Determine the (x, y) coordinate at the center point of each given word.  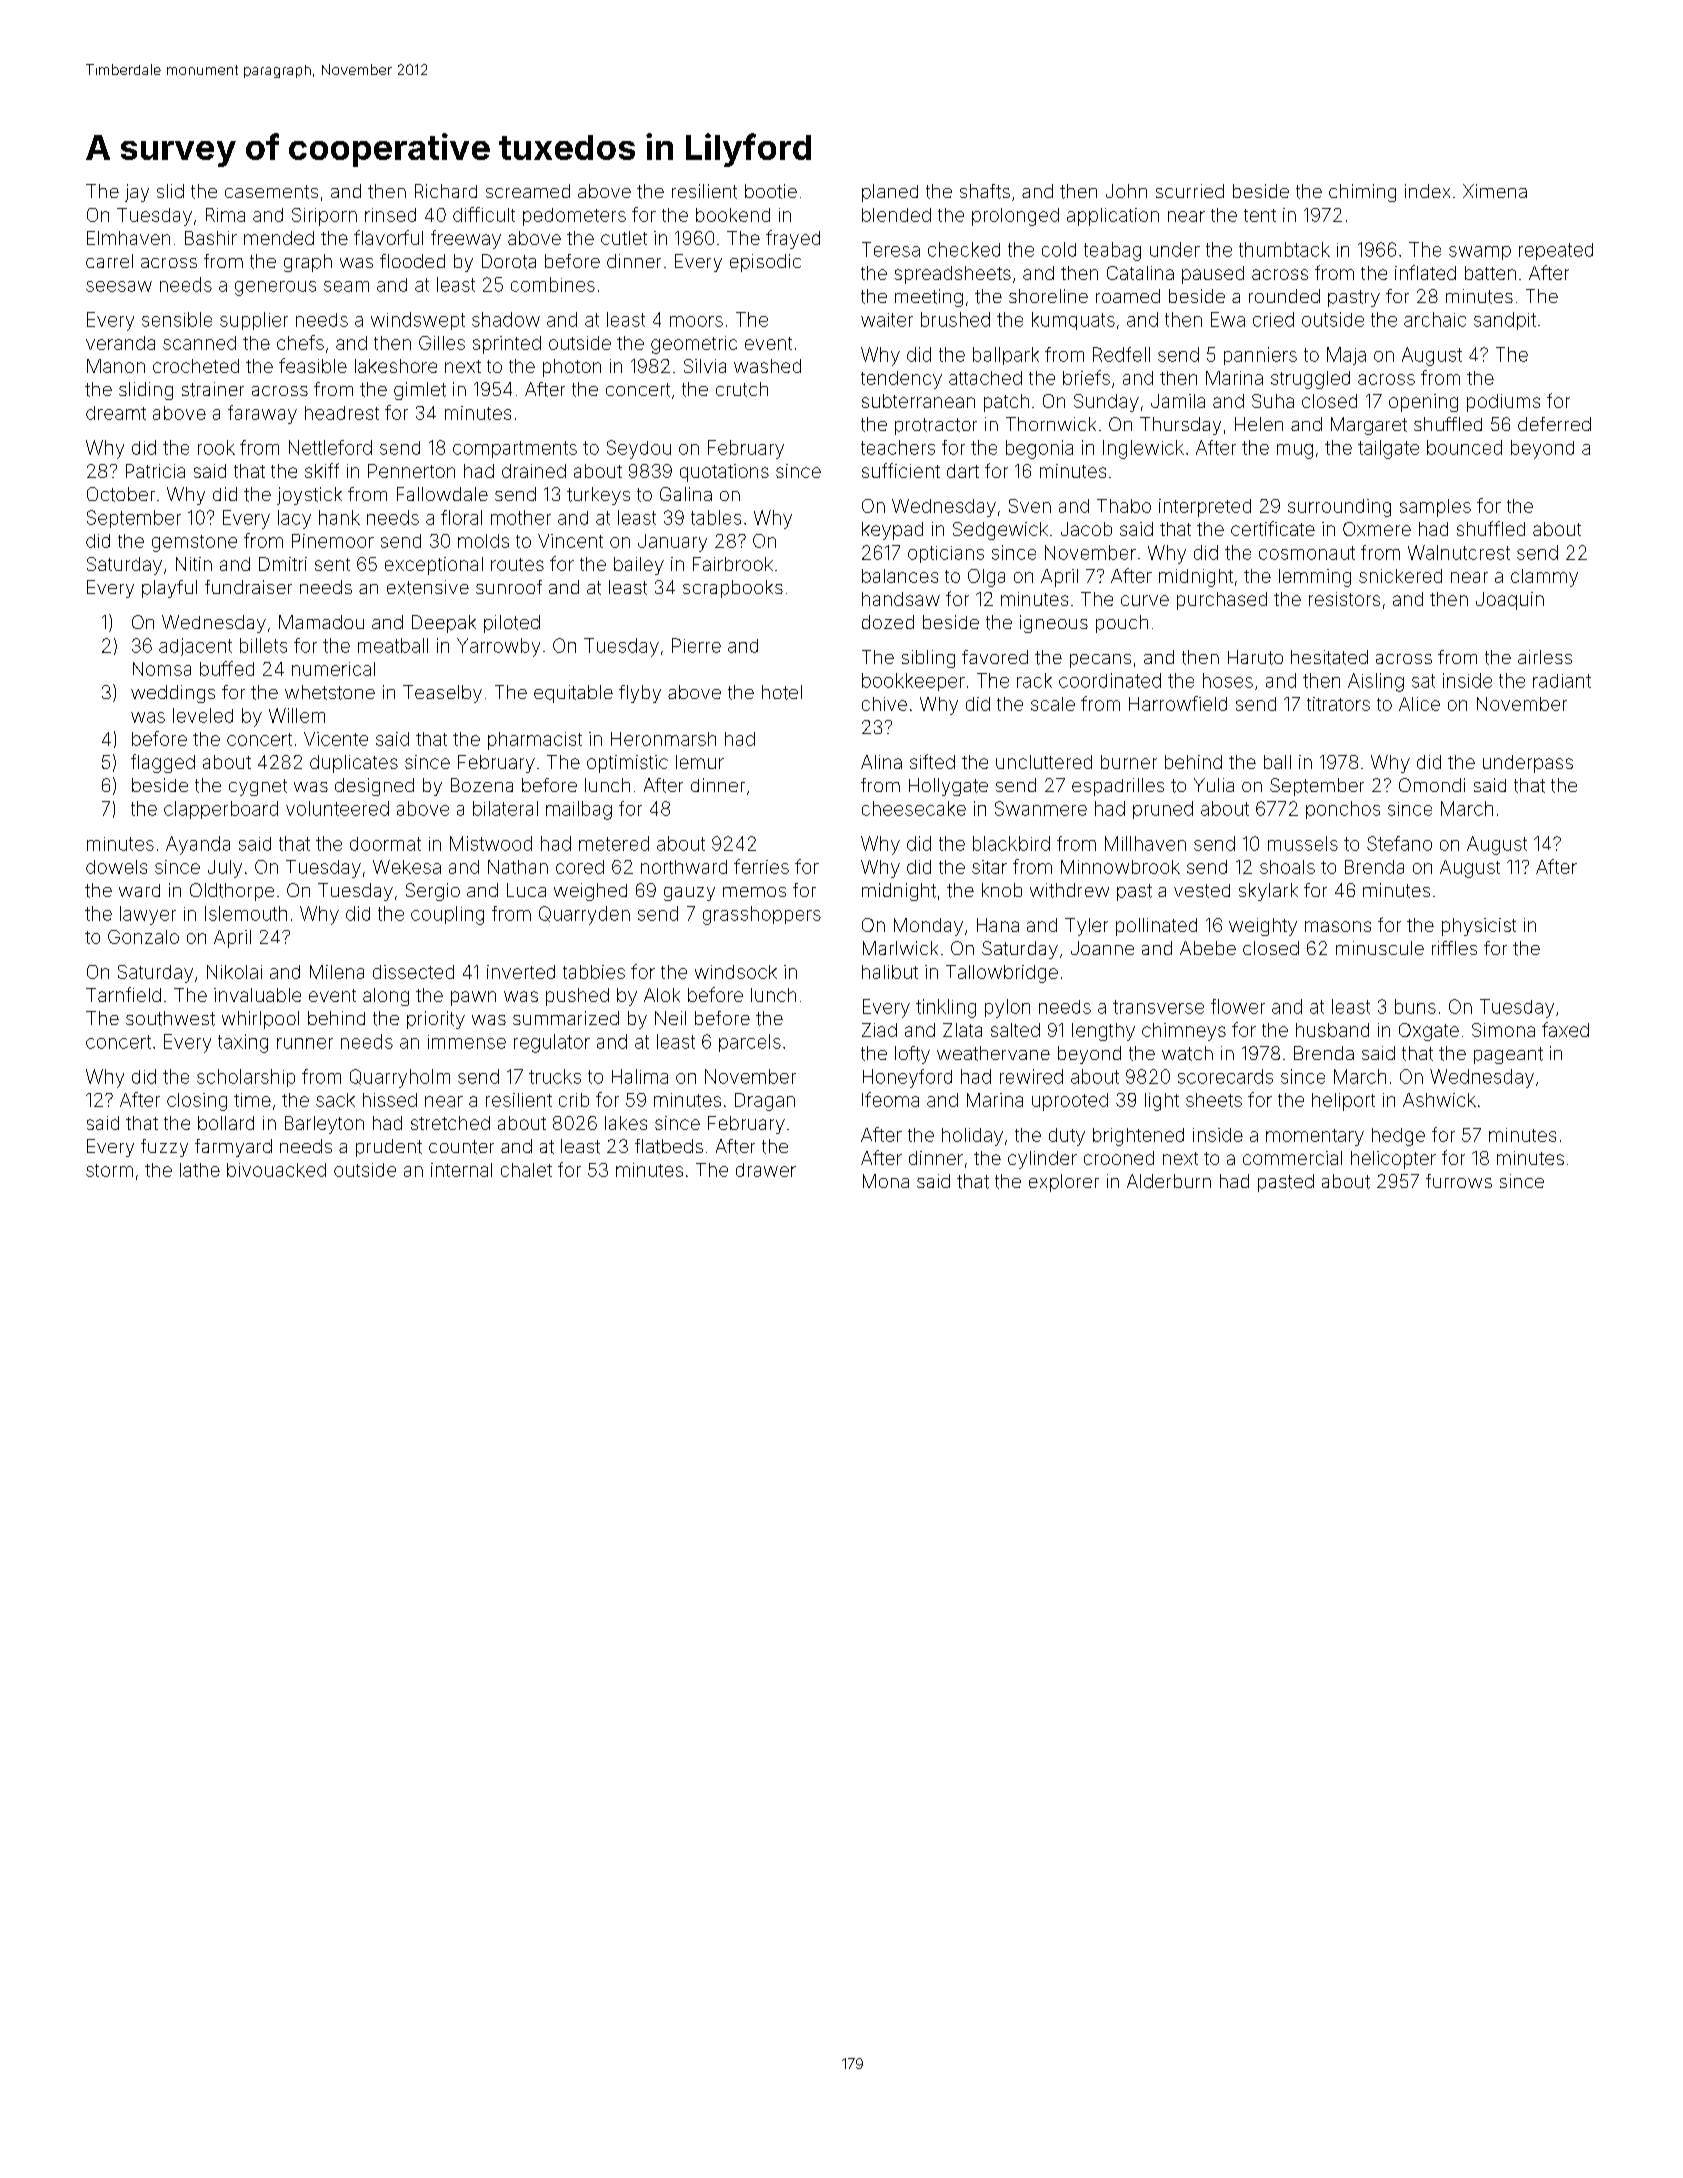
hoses (1228, 680)
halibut (890, 972)
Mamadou (321, 622)
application (1113, 217)
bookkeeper (913, 682)
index (1427, 191)
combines (553, 284)
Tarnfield (123, 994)
